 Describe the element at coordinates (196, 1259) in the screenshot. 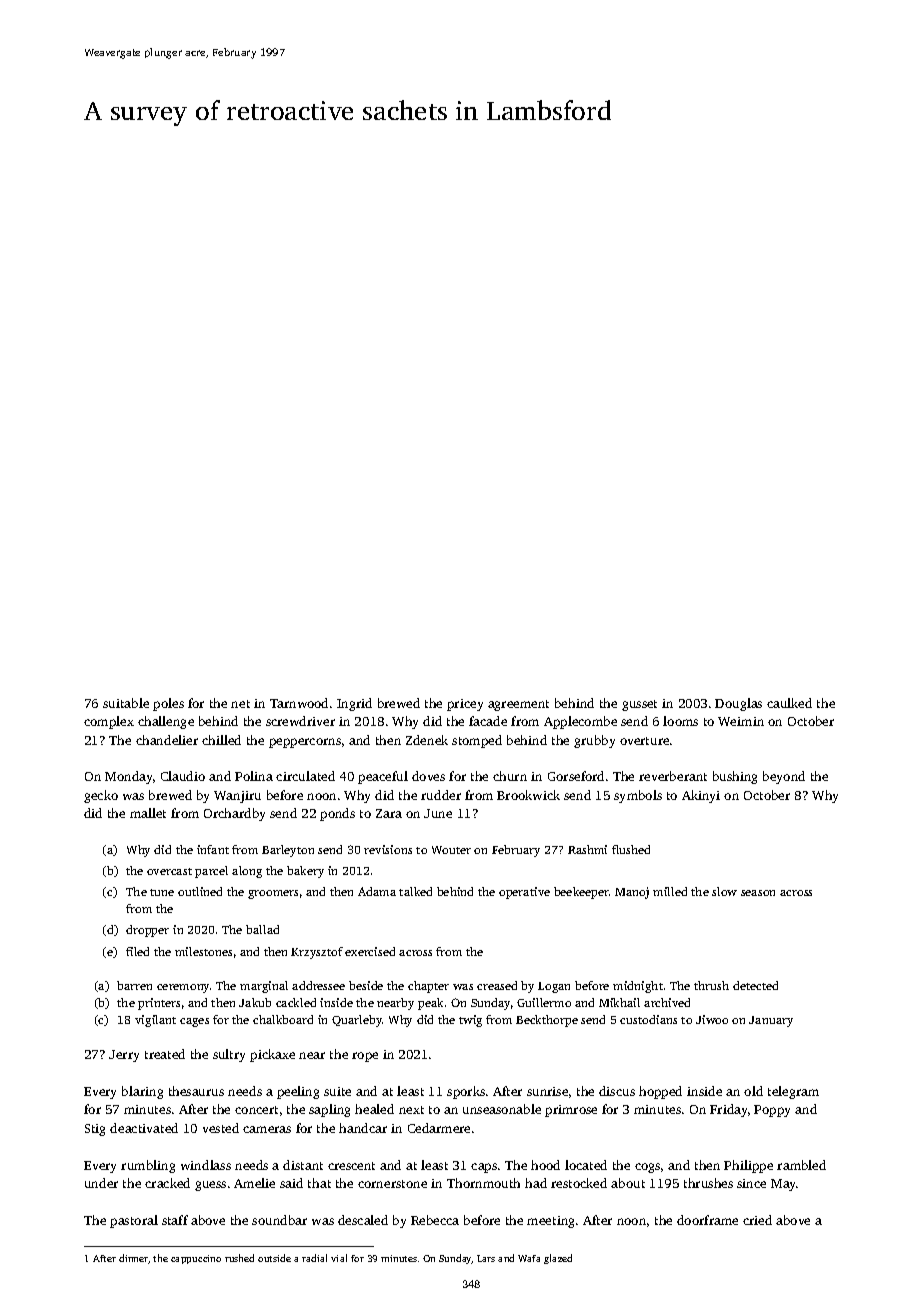

I see `cappuccino` at that location.
